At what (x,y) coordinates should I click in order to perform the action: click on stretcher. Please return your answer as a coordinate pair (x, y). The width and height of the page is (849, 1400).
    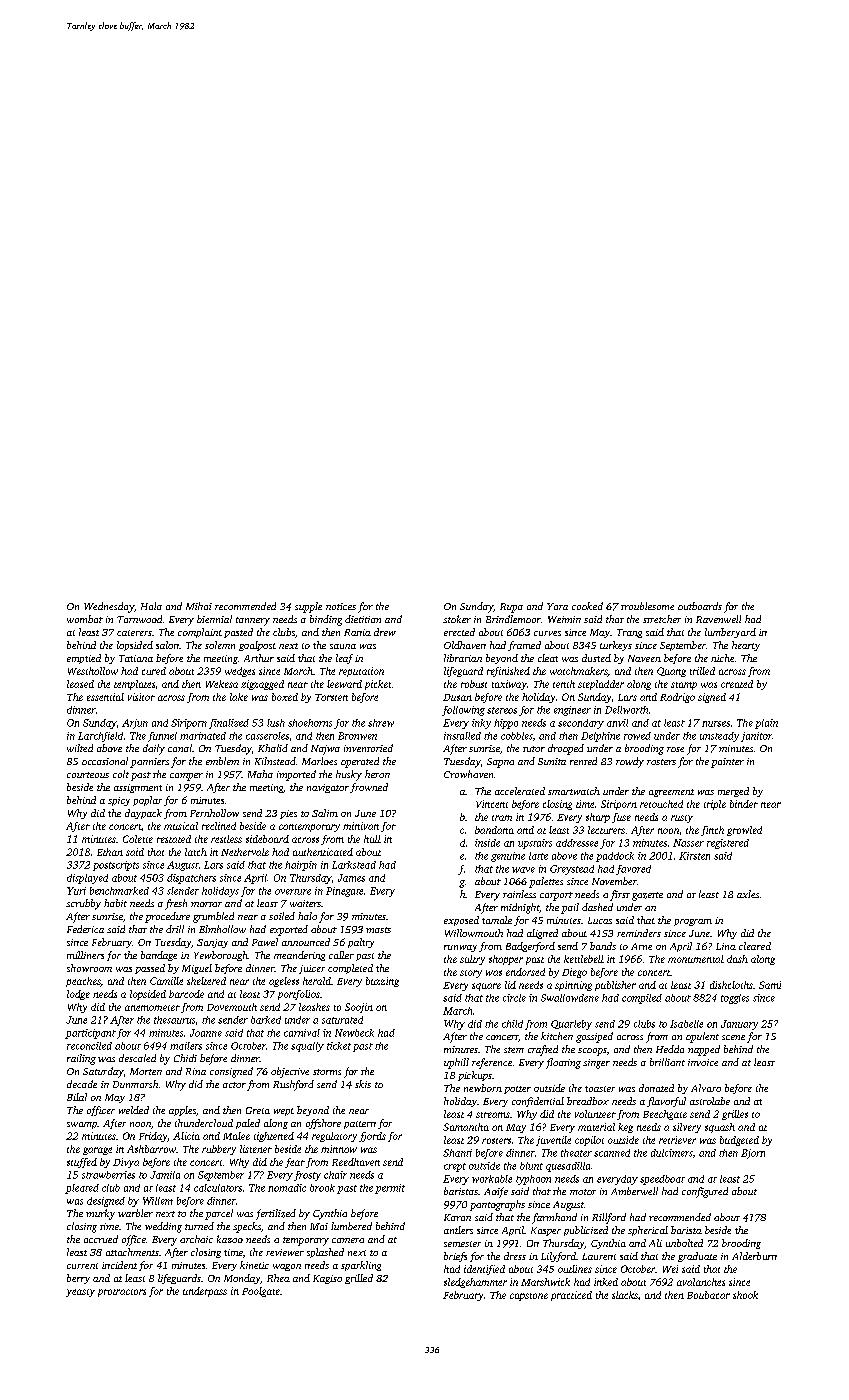
    Looking at the image, I should click on (662, 619).
